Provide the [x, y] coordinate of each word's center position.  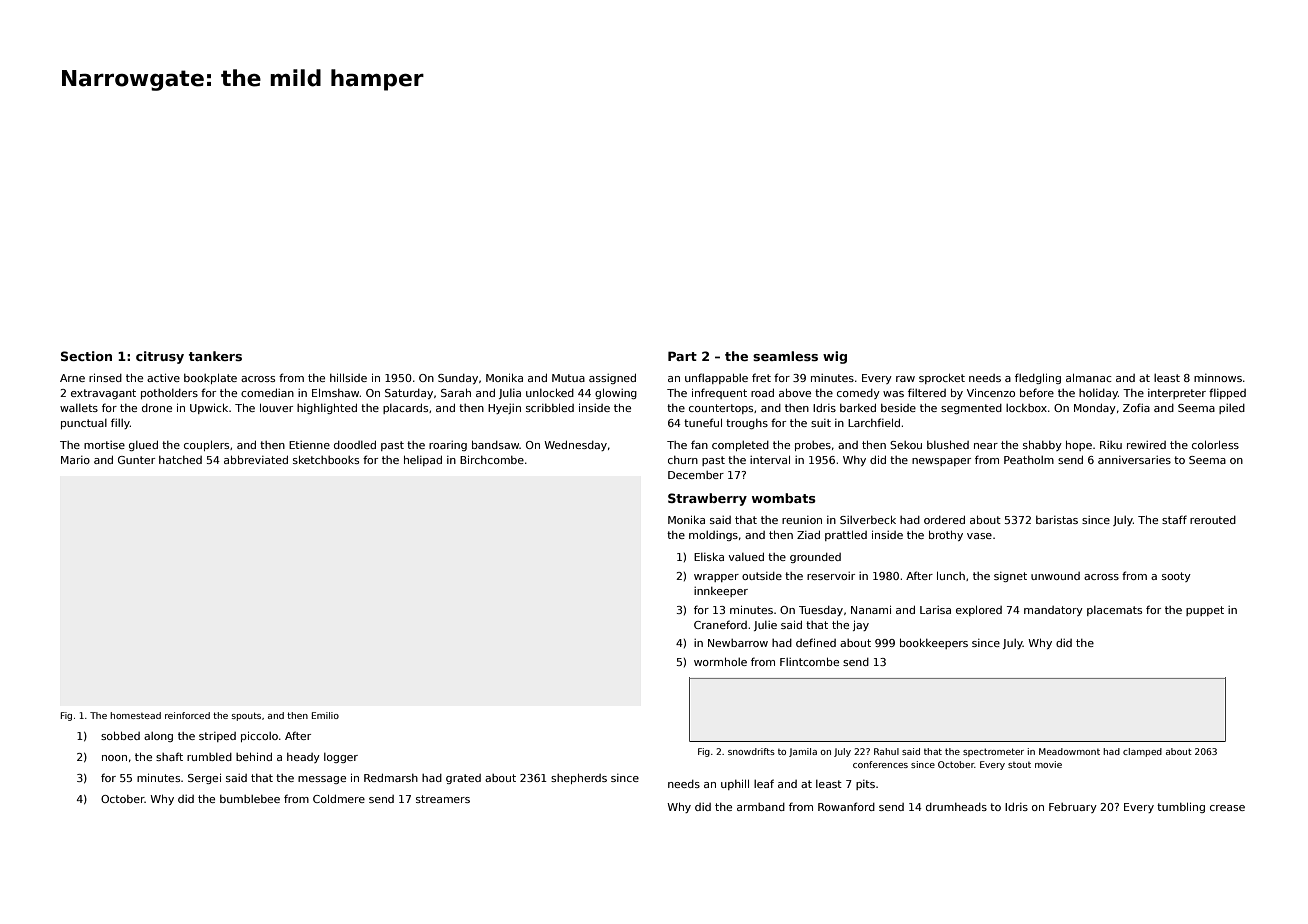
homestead [135, 715]
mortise [104, 445]
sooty [1176, 577]
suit [821, 423]
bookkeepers [934, 643]
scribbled [550, 407]
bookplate [210, 378]
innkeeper [721, 592]
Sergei [204, 778]
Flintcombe [809, 661]
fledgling [1038, 378]
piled [1232, 409]
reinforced [187, 715]
